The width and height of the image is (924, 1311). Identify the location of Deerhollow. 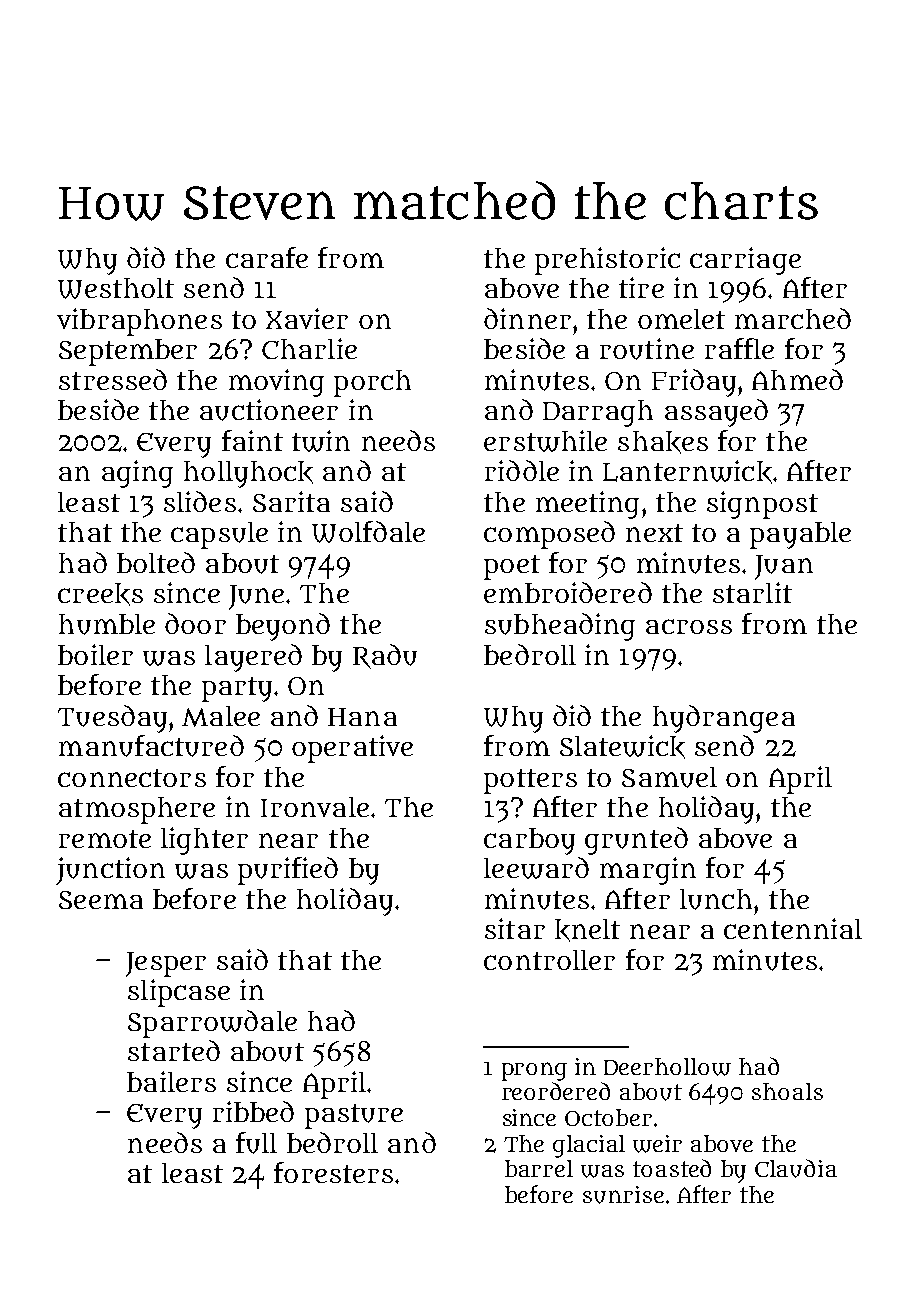
(667, 1067).
